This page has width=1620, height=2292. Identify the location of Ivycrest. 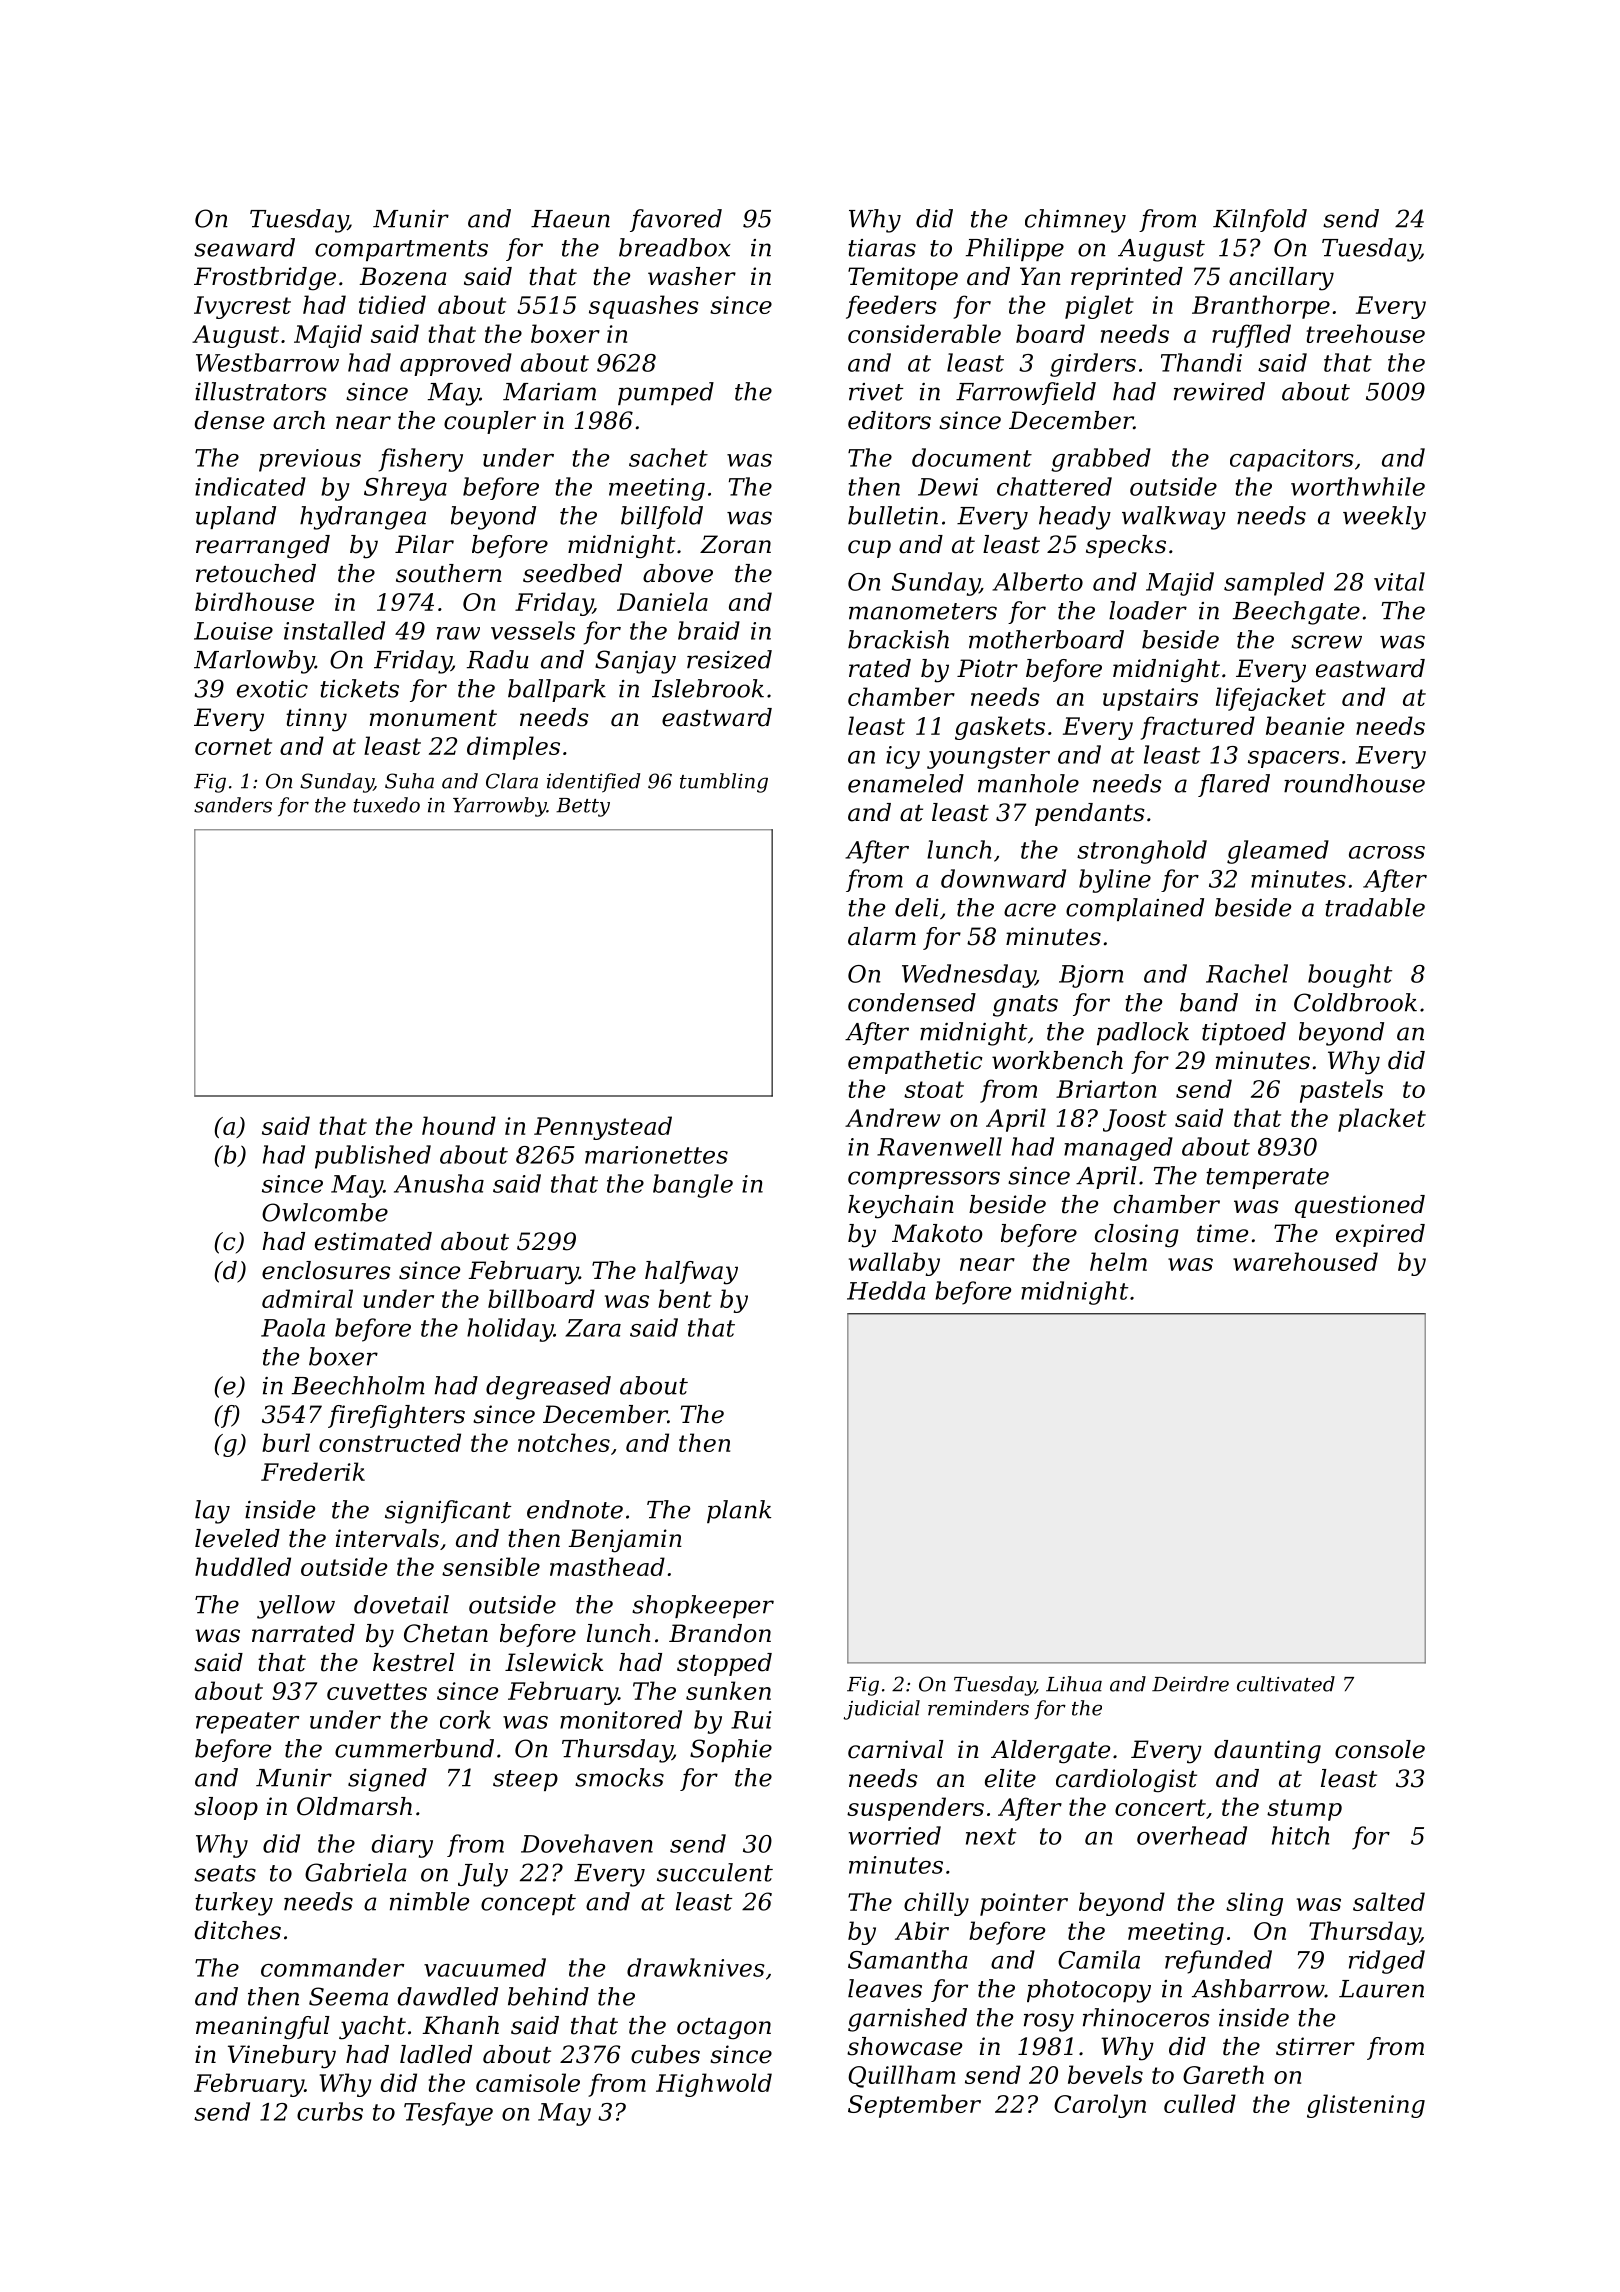
(242, 307).
